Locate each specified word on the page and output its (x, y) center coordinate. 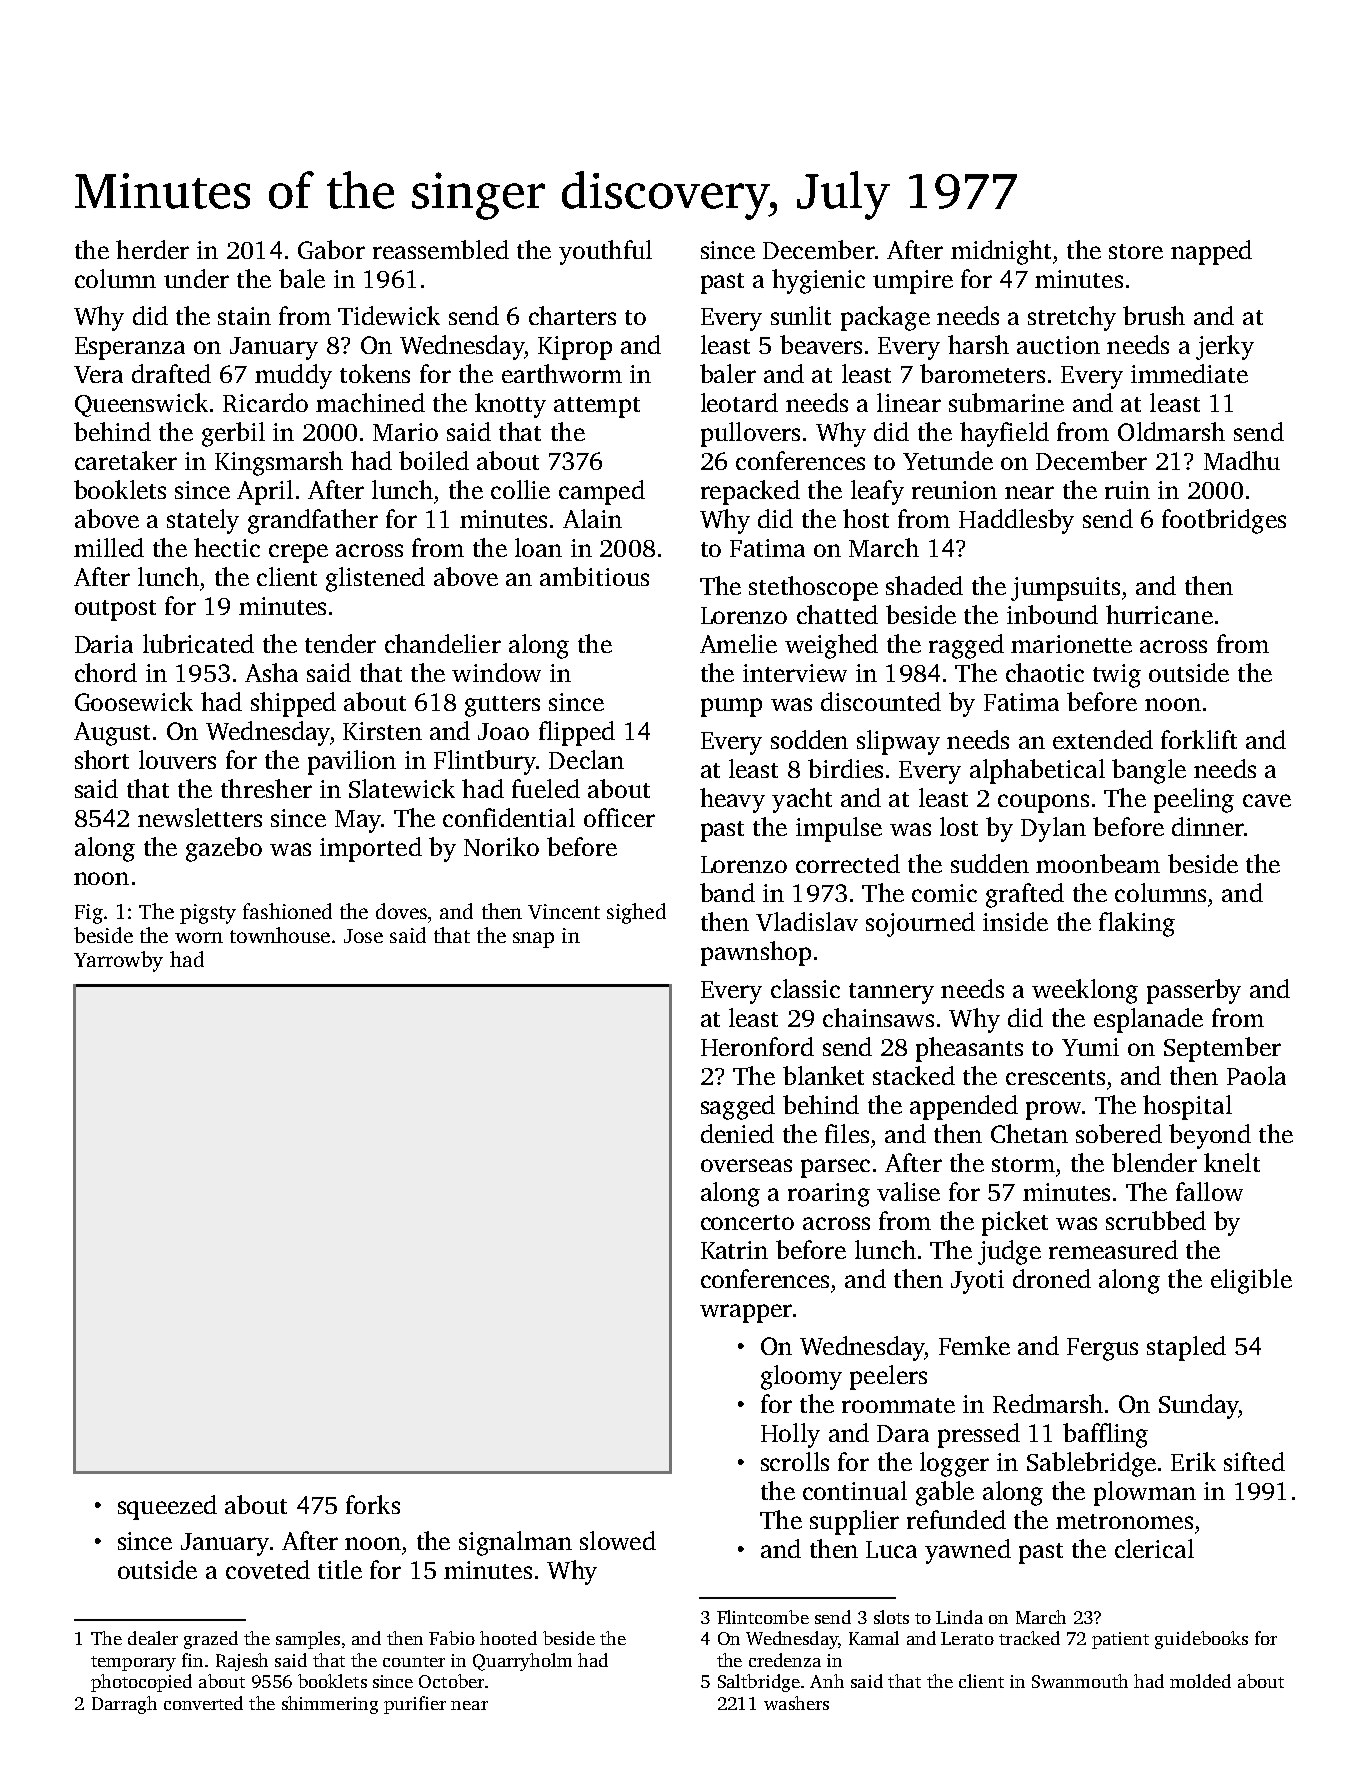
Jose (363, 936)
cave (1267, 800)
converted (203, 1703)
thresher (266, 788)
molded (1200, 1681)
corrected (848, 863)
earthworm (562, 373)
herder (152, 249)
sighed (636, 913)
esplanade (1148, 1020)
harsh (978, 344)
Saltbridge (759, 1683)
